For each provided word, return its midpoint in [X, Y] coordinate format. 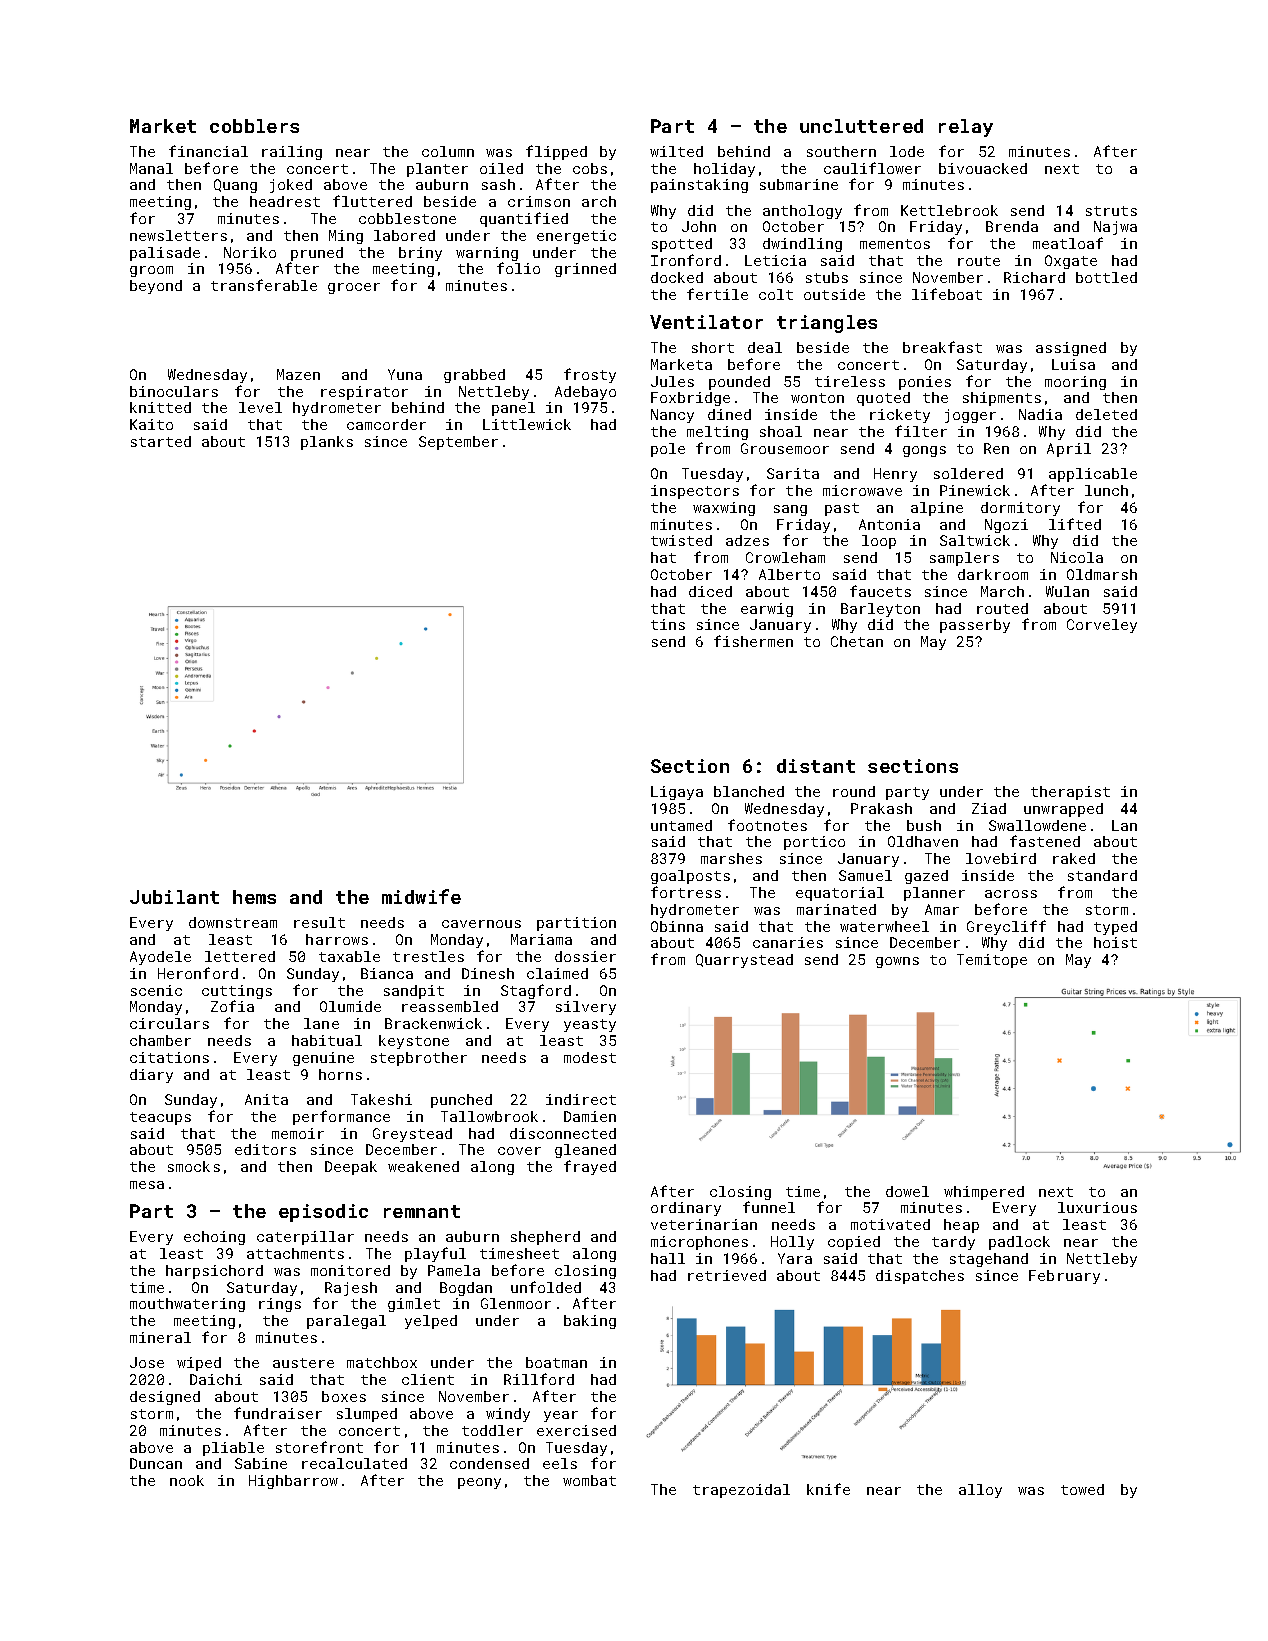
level [260, 407]
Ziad [989, 808]
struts [1111, 211]
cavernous [481, 924]
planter [437, 170]
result [319, 922]
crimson [539, 201]
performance [341, 1117]
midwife [421, 896]
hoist [1115, 942]
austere [303, 1363]
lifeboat [947, 294]
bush [924, 825]
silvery [586, 1008]
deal [765, 347]
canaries [788, 942]
